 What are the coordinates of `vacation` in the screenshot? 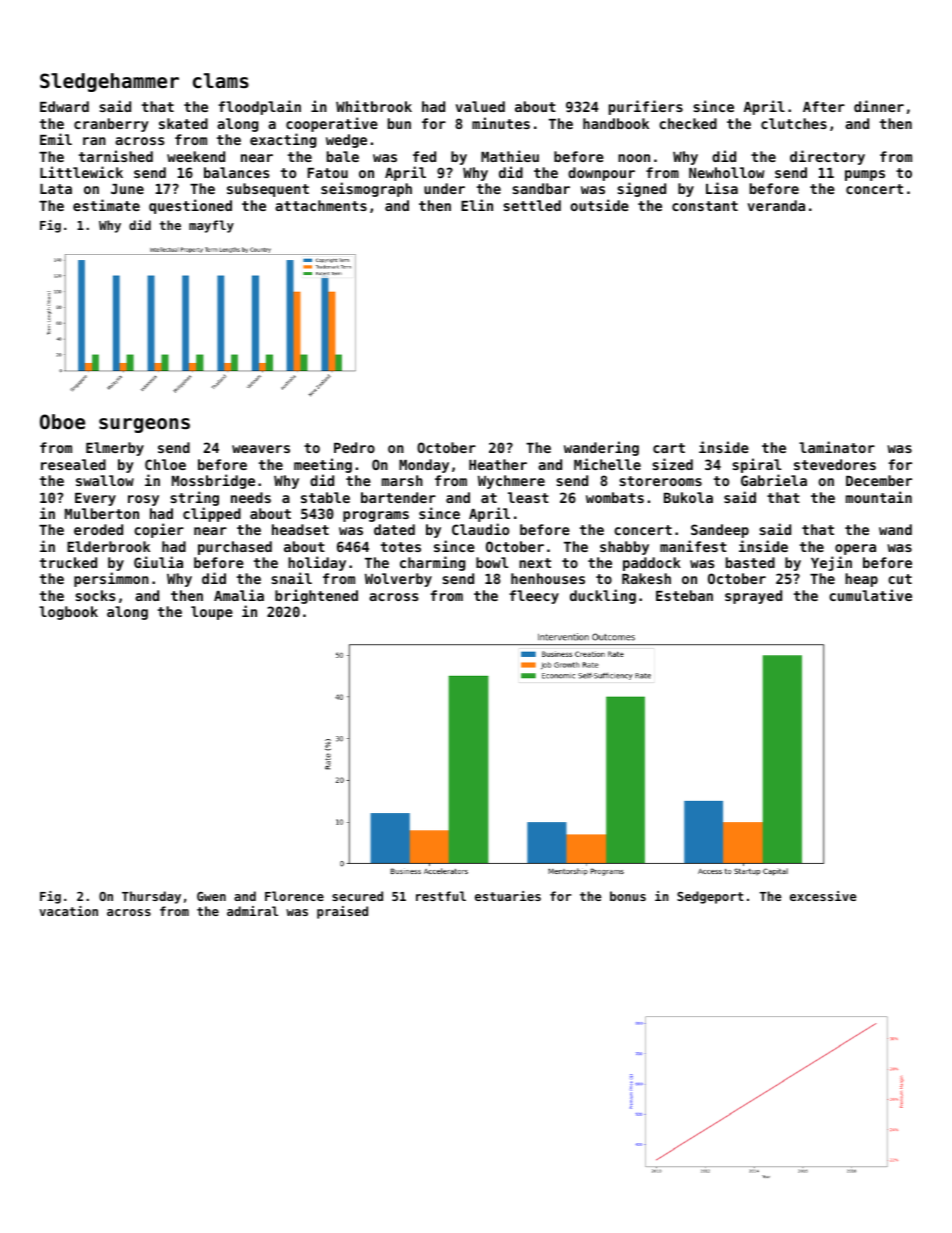 It's located at (68, 911).
